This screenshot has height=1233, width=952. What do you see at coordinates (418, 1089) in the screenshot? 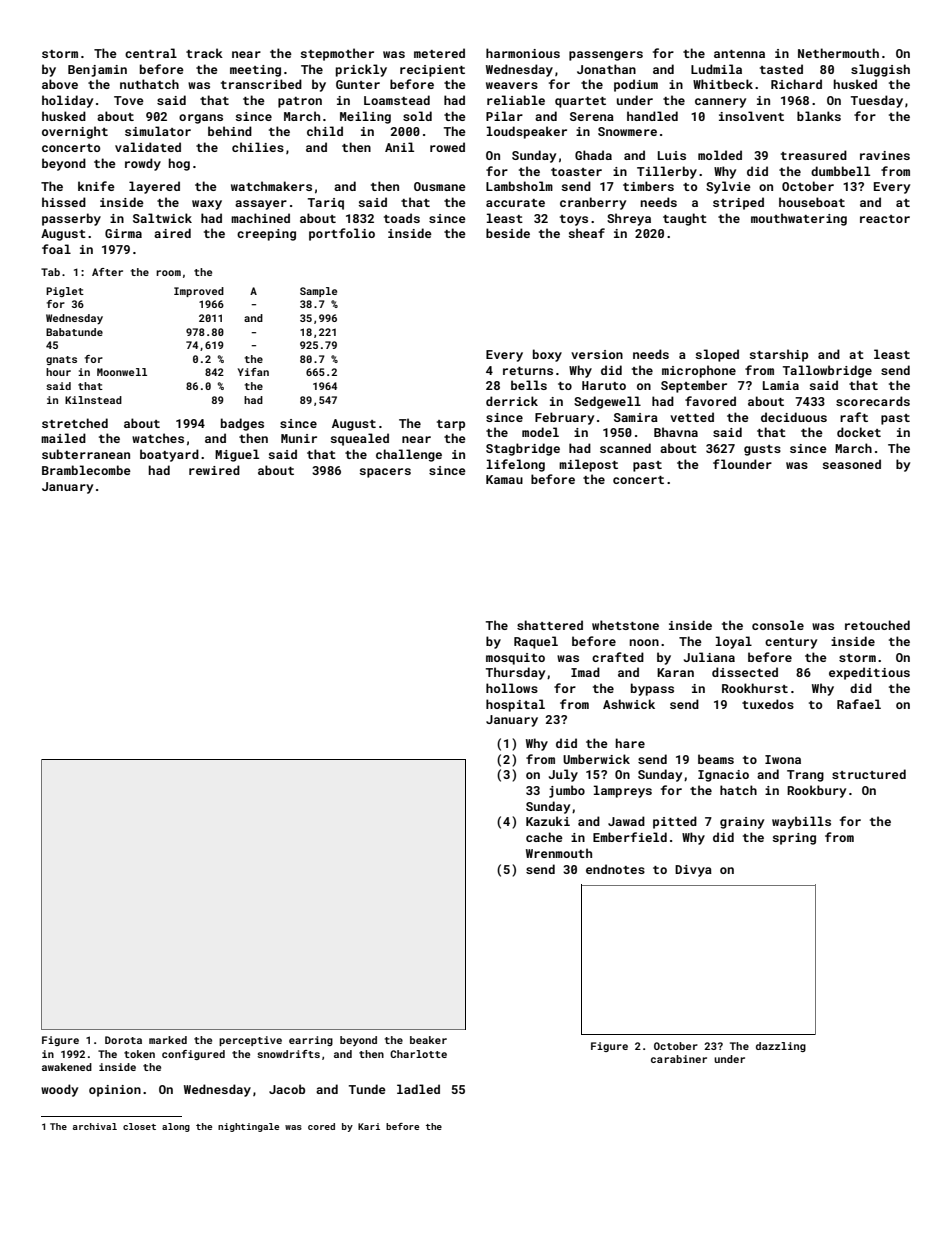
I see `ladled` at bounding box center [418, 1089].
